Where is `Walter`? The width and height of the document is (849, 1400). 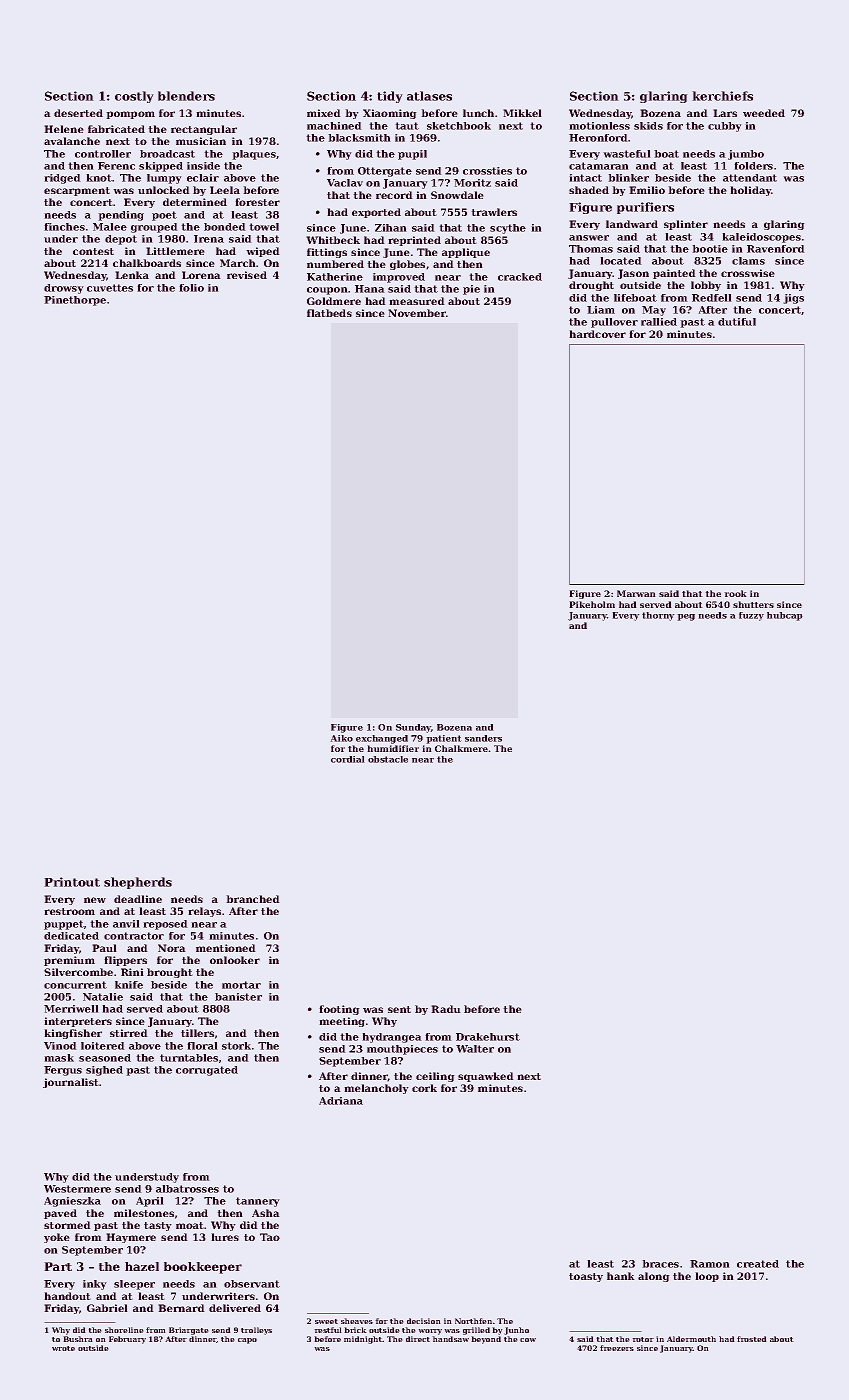
Walter is located at coordinates (475, 1049).
